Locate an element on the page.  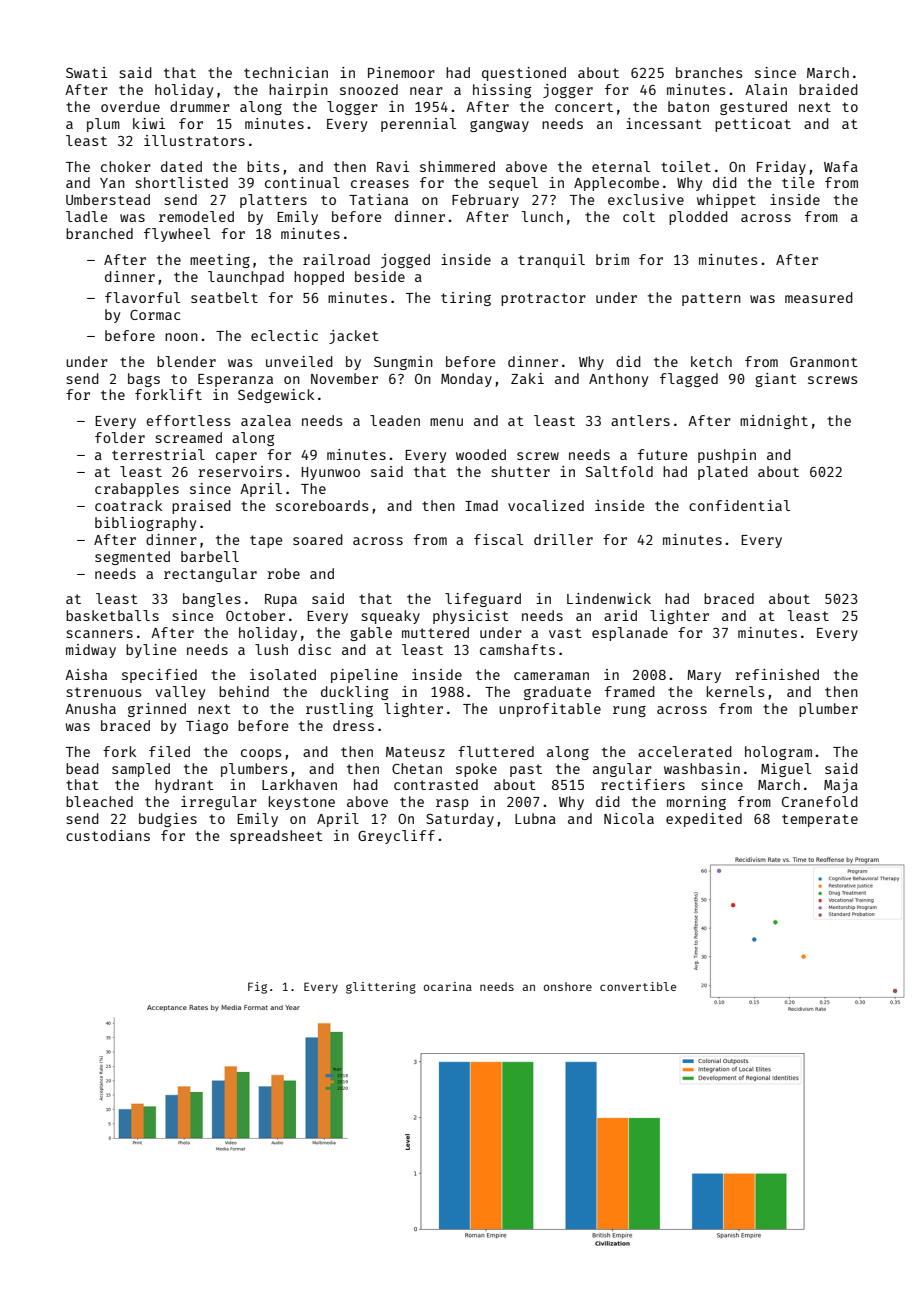
reservoirs is located at coordinates (240, 471).
